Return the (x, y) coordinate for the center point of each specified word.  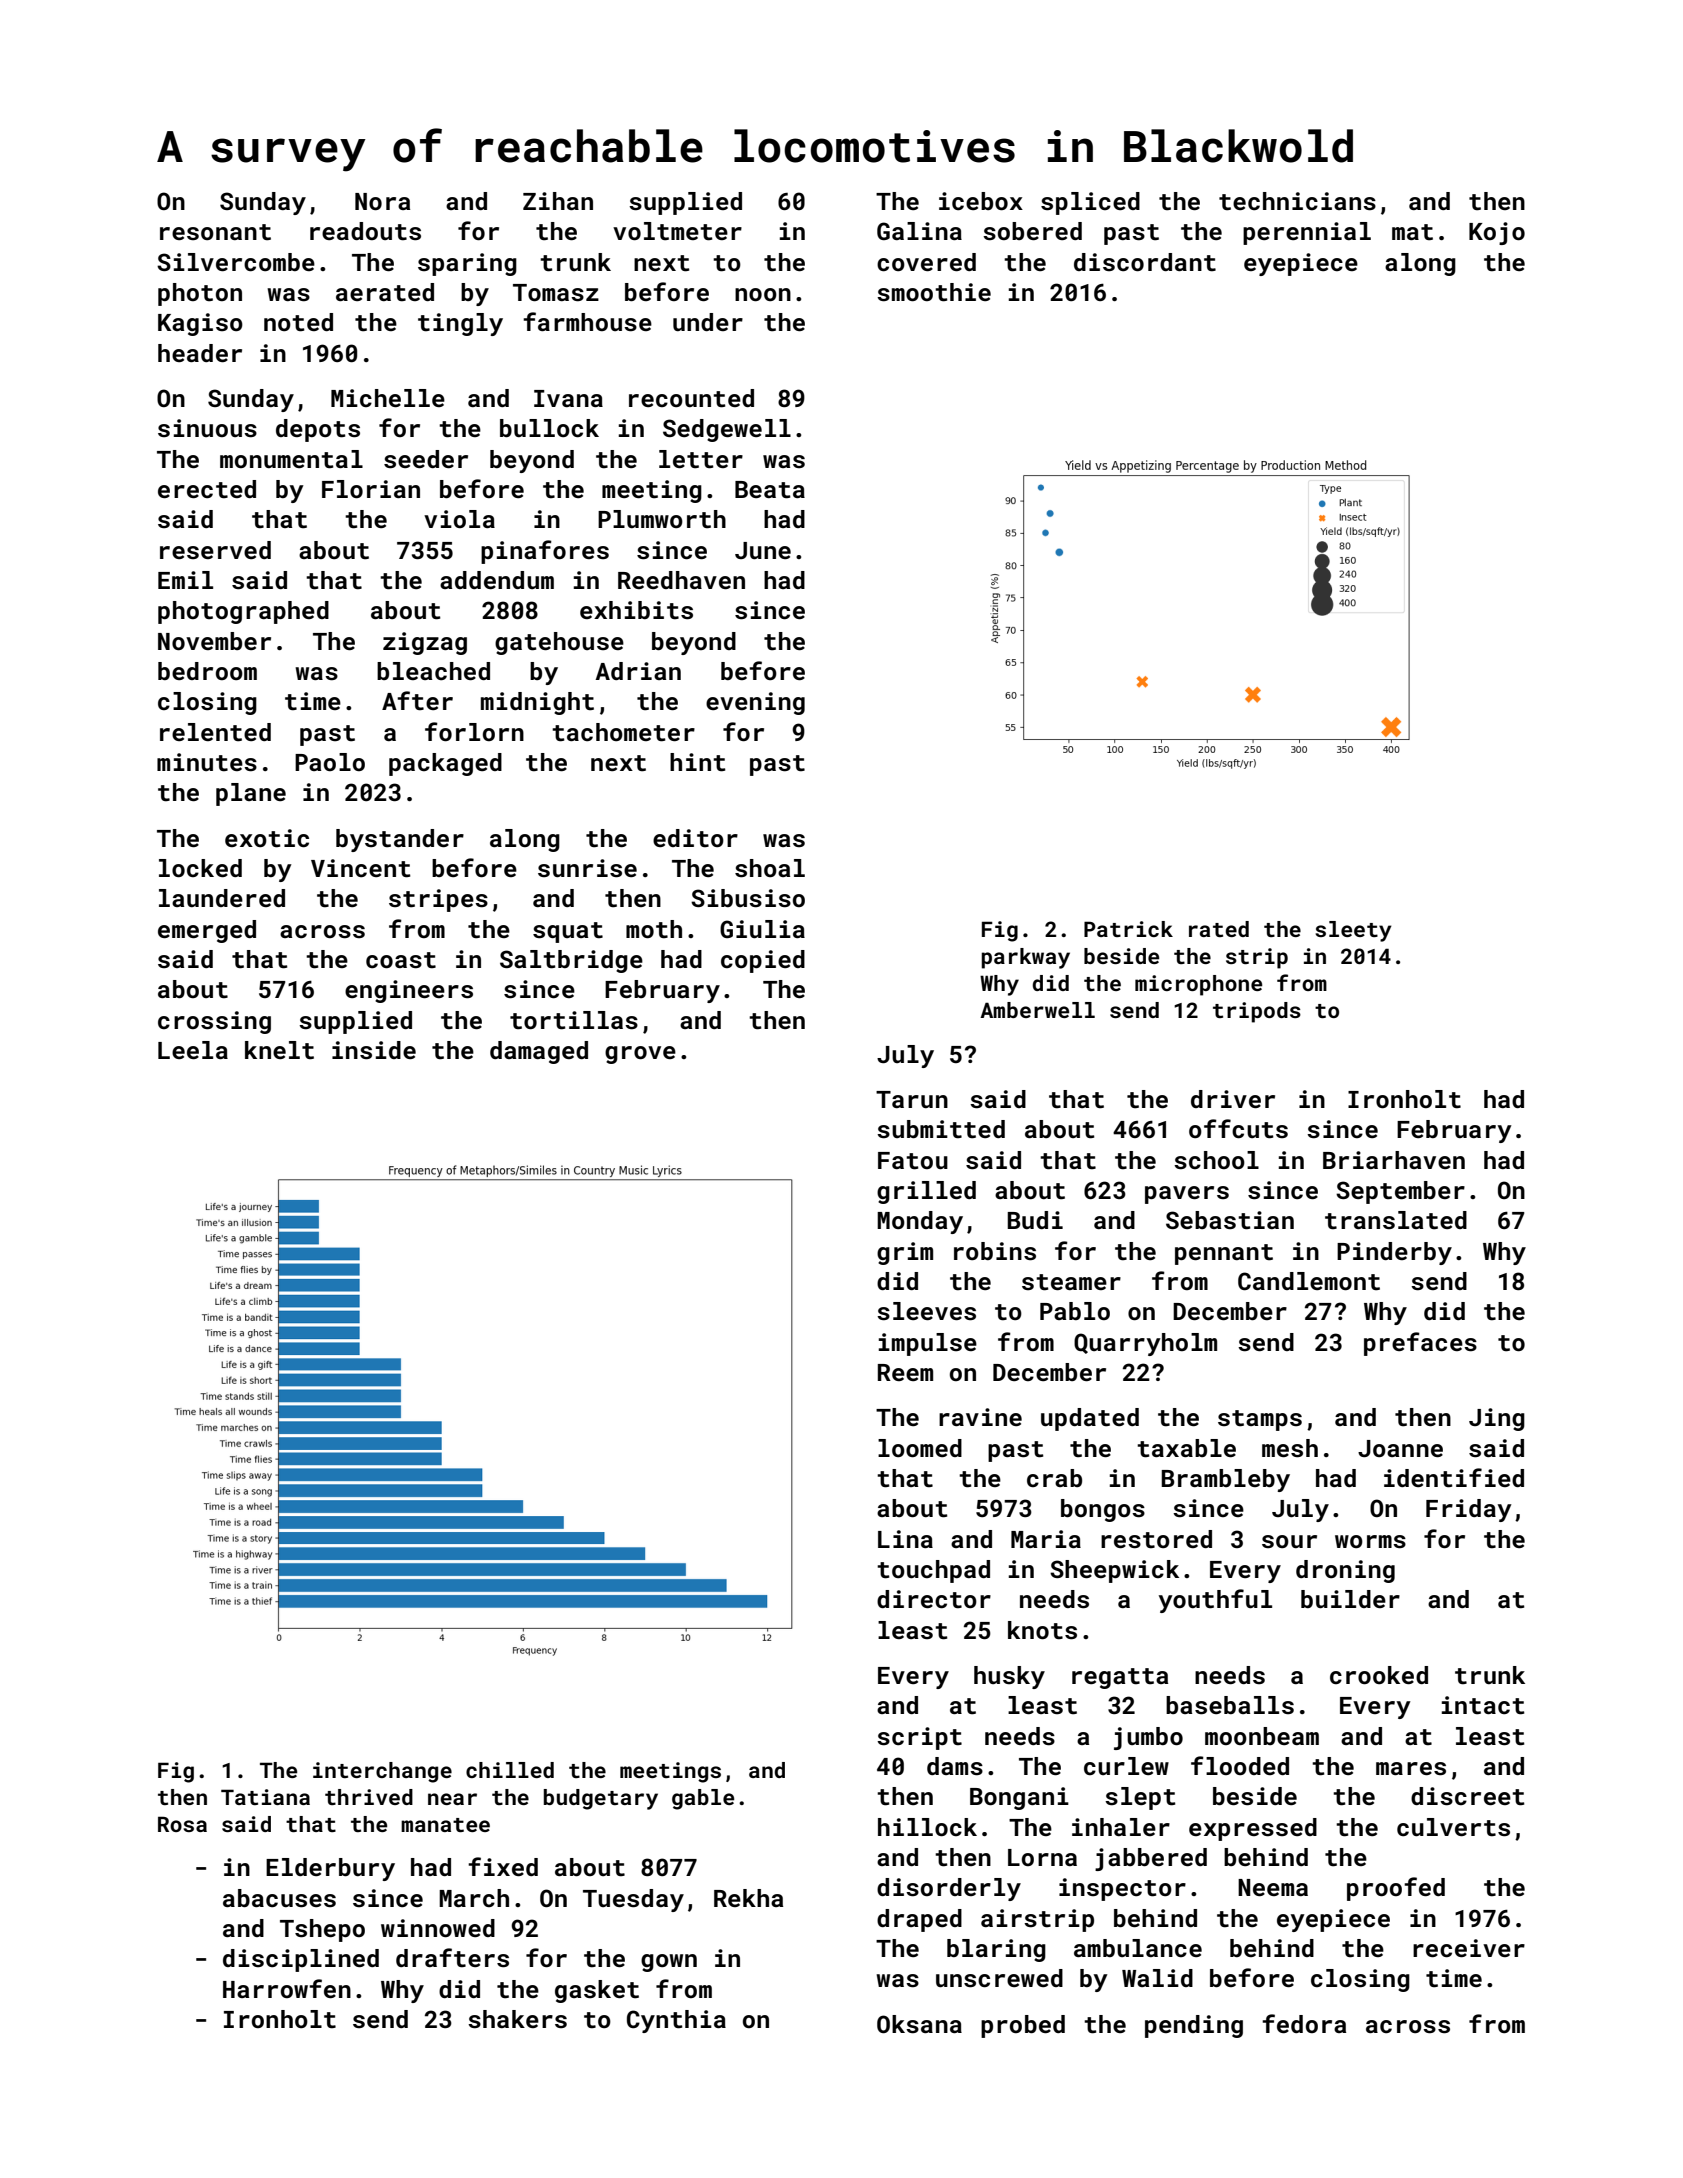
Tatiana (265, 1797)
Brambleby (1225, 1480)
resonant (215, 232)
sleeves (926, 1311)
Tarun (912, 1099)
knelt (279, 1050)
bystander (400, 840)
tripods (1257, 1012)
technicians (1297, 201)
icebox (981, 201)
